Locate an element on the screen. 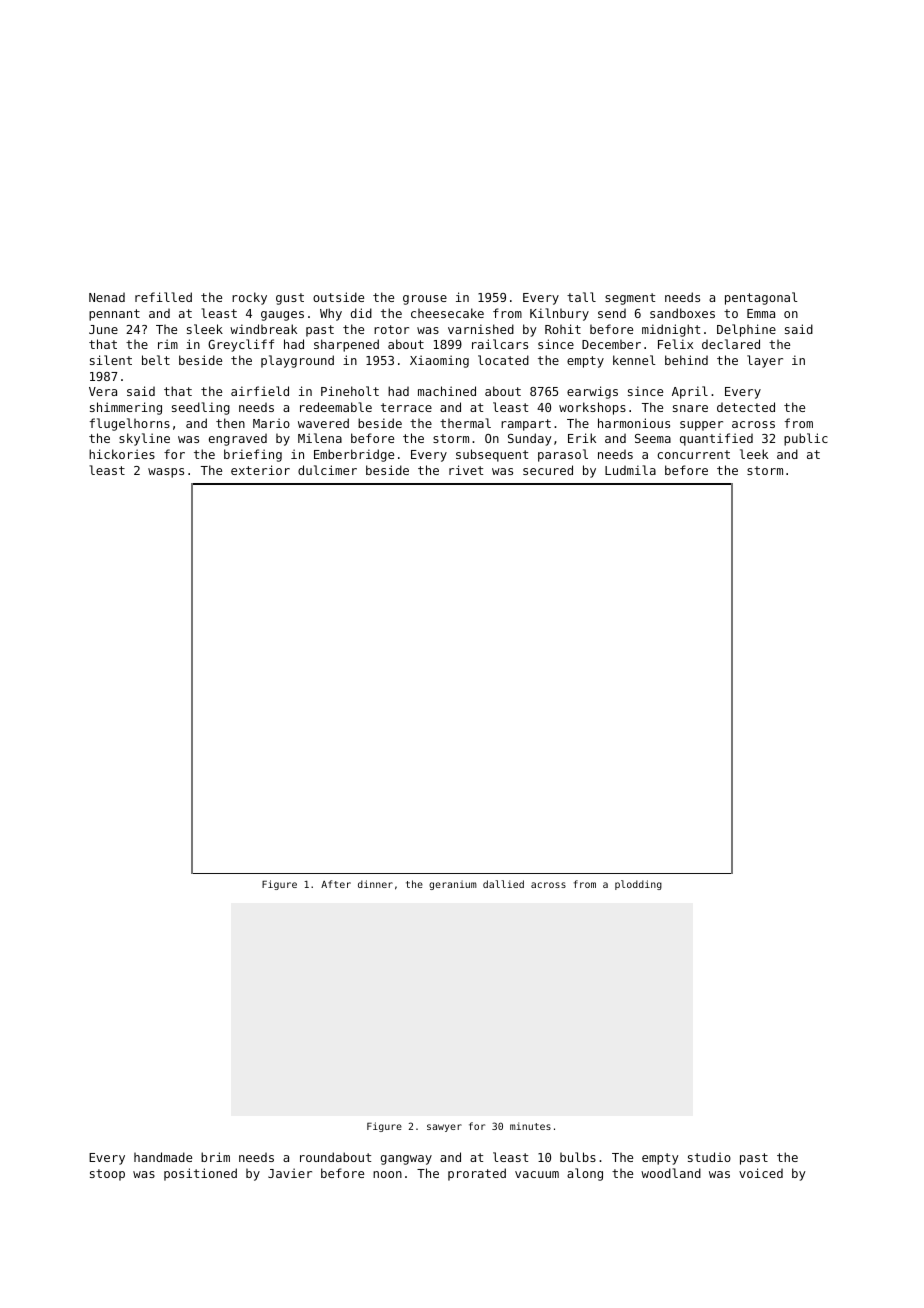  plodding is located at coordinates (638, 885).
